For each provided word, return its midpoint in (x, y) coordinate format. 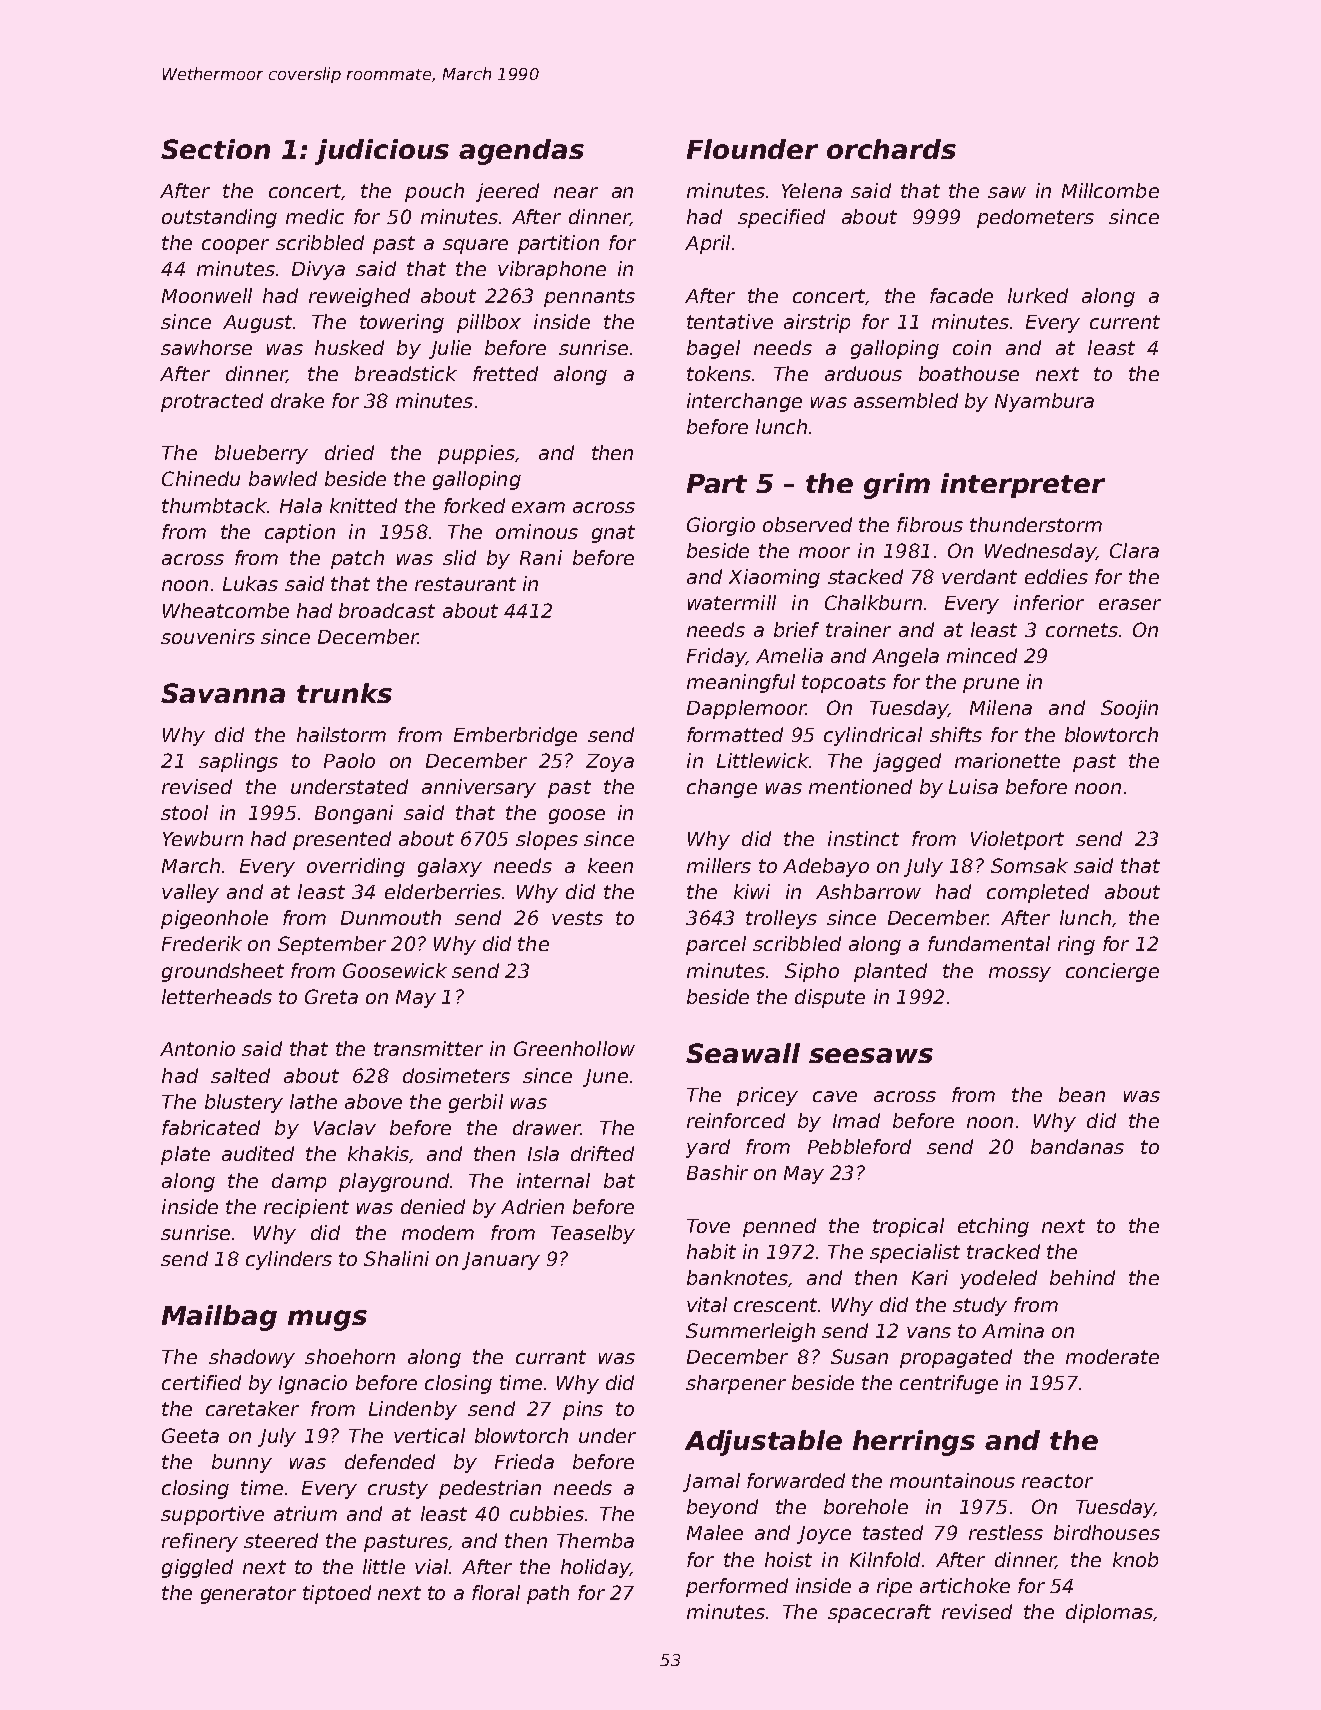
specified (781, 218)
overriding (356, 867)
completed (1038, 893)
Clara (1134, 550)
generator (248, 1595)
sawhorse (206, 347)
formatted (735, 734)
